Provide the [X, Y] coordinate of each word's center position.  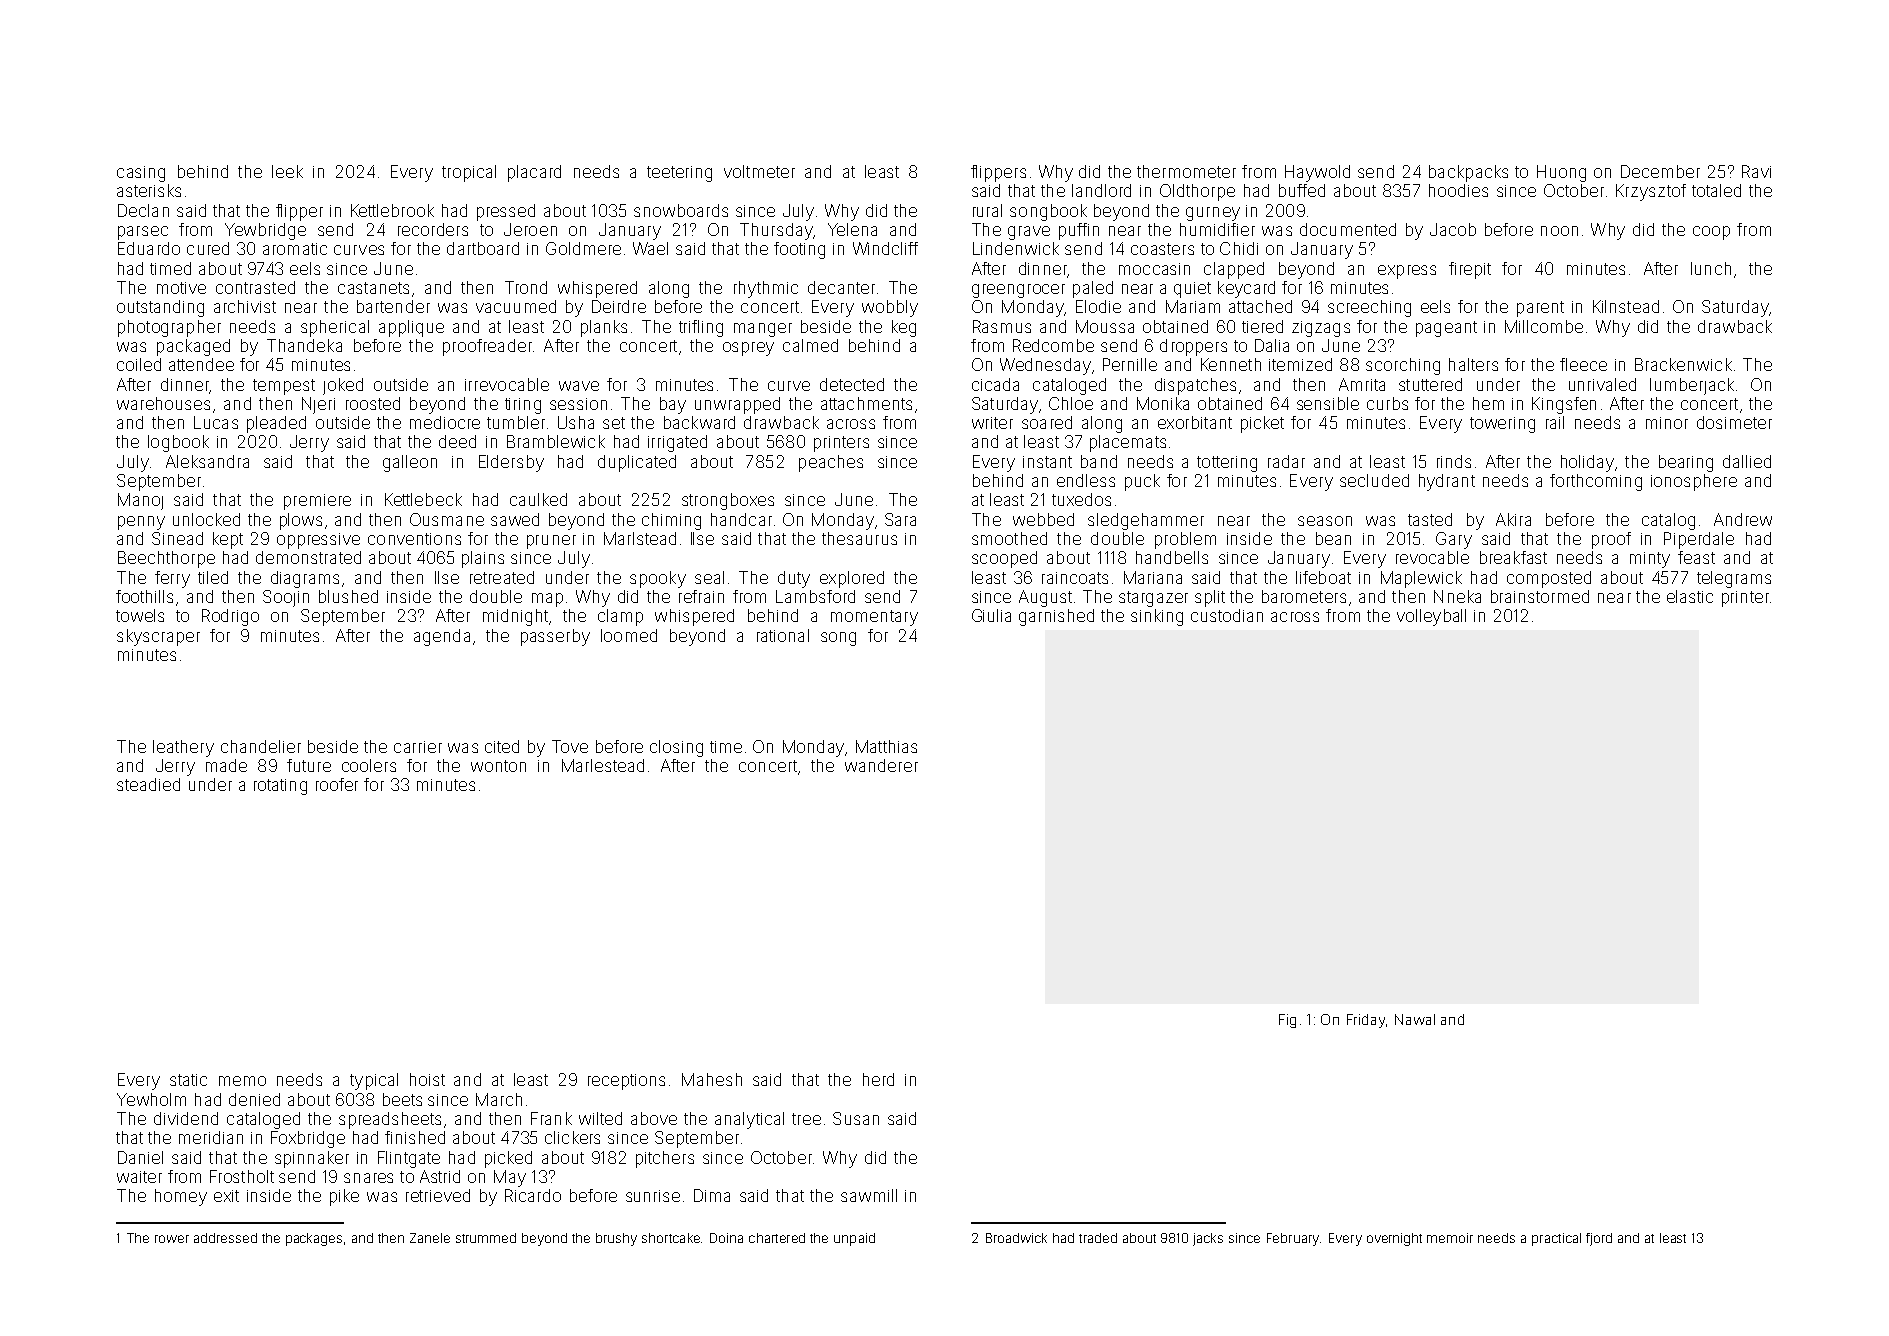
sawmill [869, 1195]
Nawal [1415, 1019]
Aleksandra [207, 461]
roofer [337, 784]
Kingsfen [1564, 405]
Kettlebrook [392, 210]
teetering [679, 174]
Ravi [1756, 171]
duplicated [637, 463]
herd [878, 1079]
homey [181, 1197]
